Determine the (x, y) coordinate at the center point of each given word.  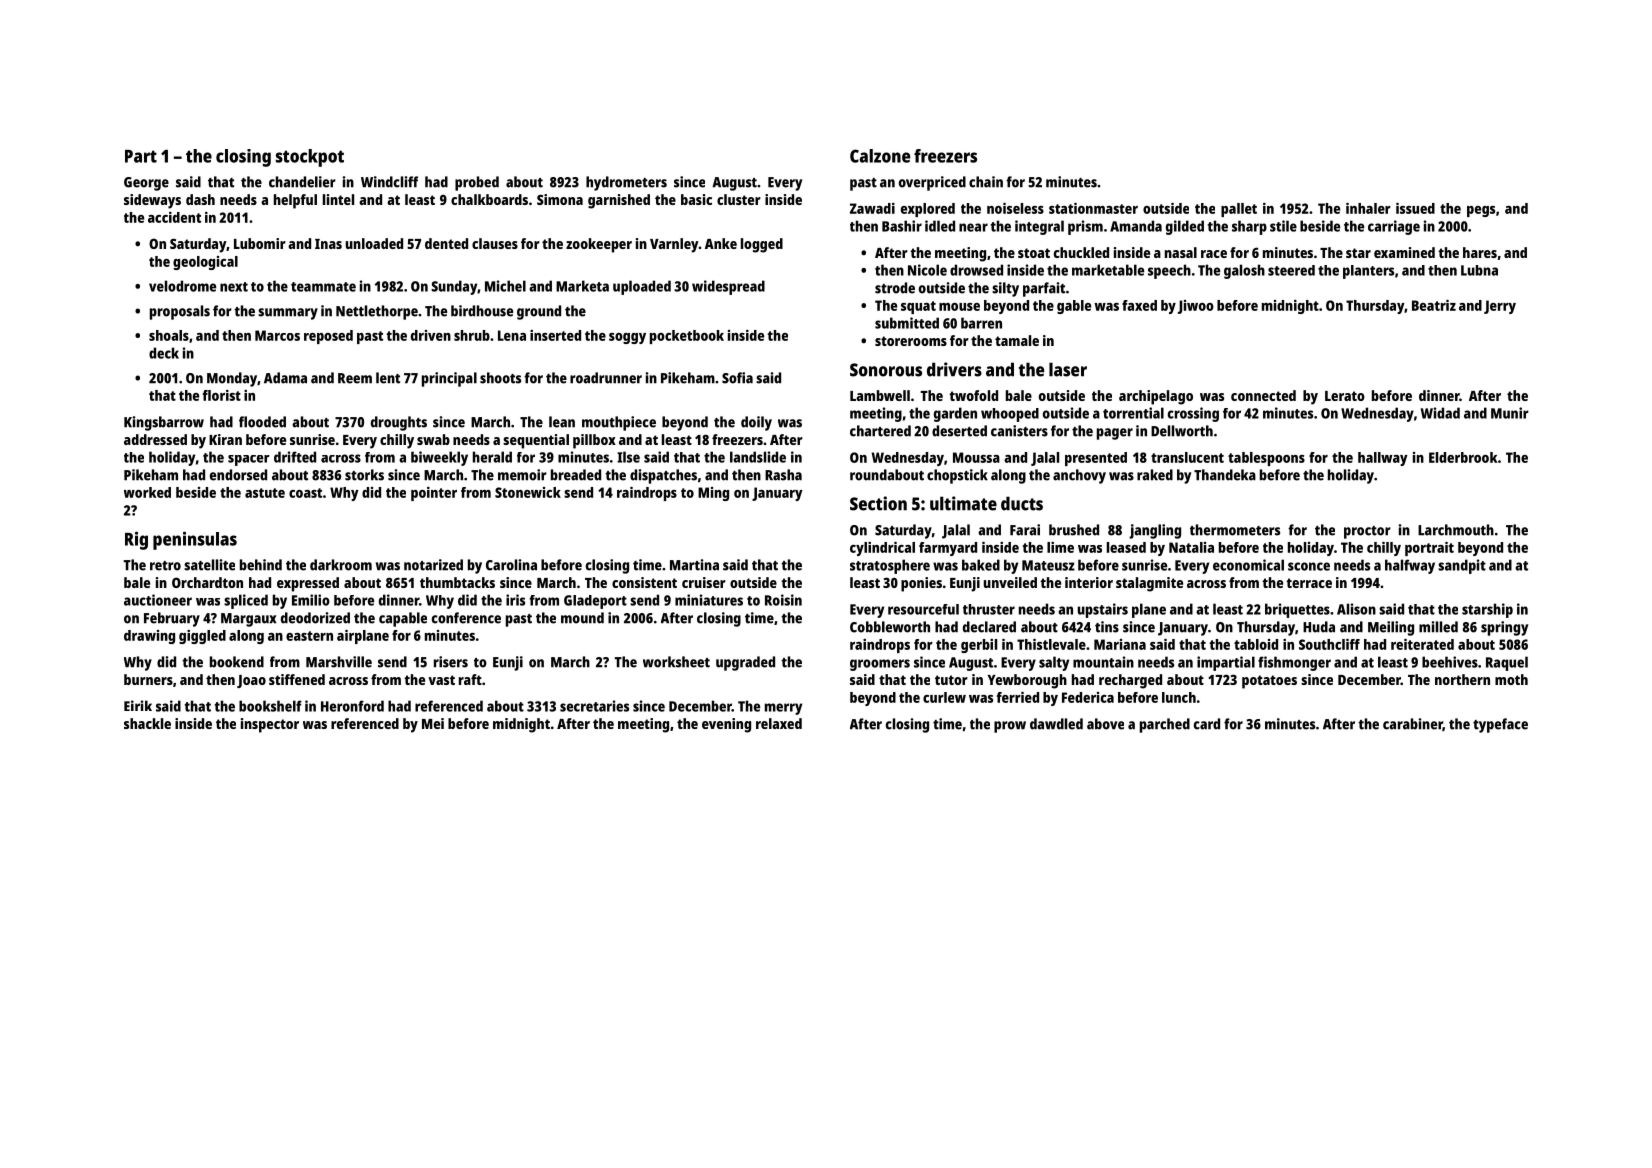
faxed (1139, 305)
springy (1504, 628)
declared (989, 627)
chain (986, 182)
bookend (237, 662)
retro (165, 566)
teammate (323, 287)
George (146, 184)
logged (762, 245)
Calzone (880, 156)
